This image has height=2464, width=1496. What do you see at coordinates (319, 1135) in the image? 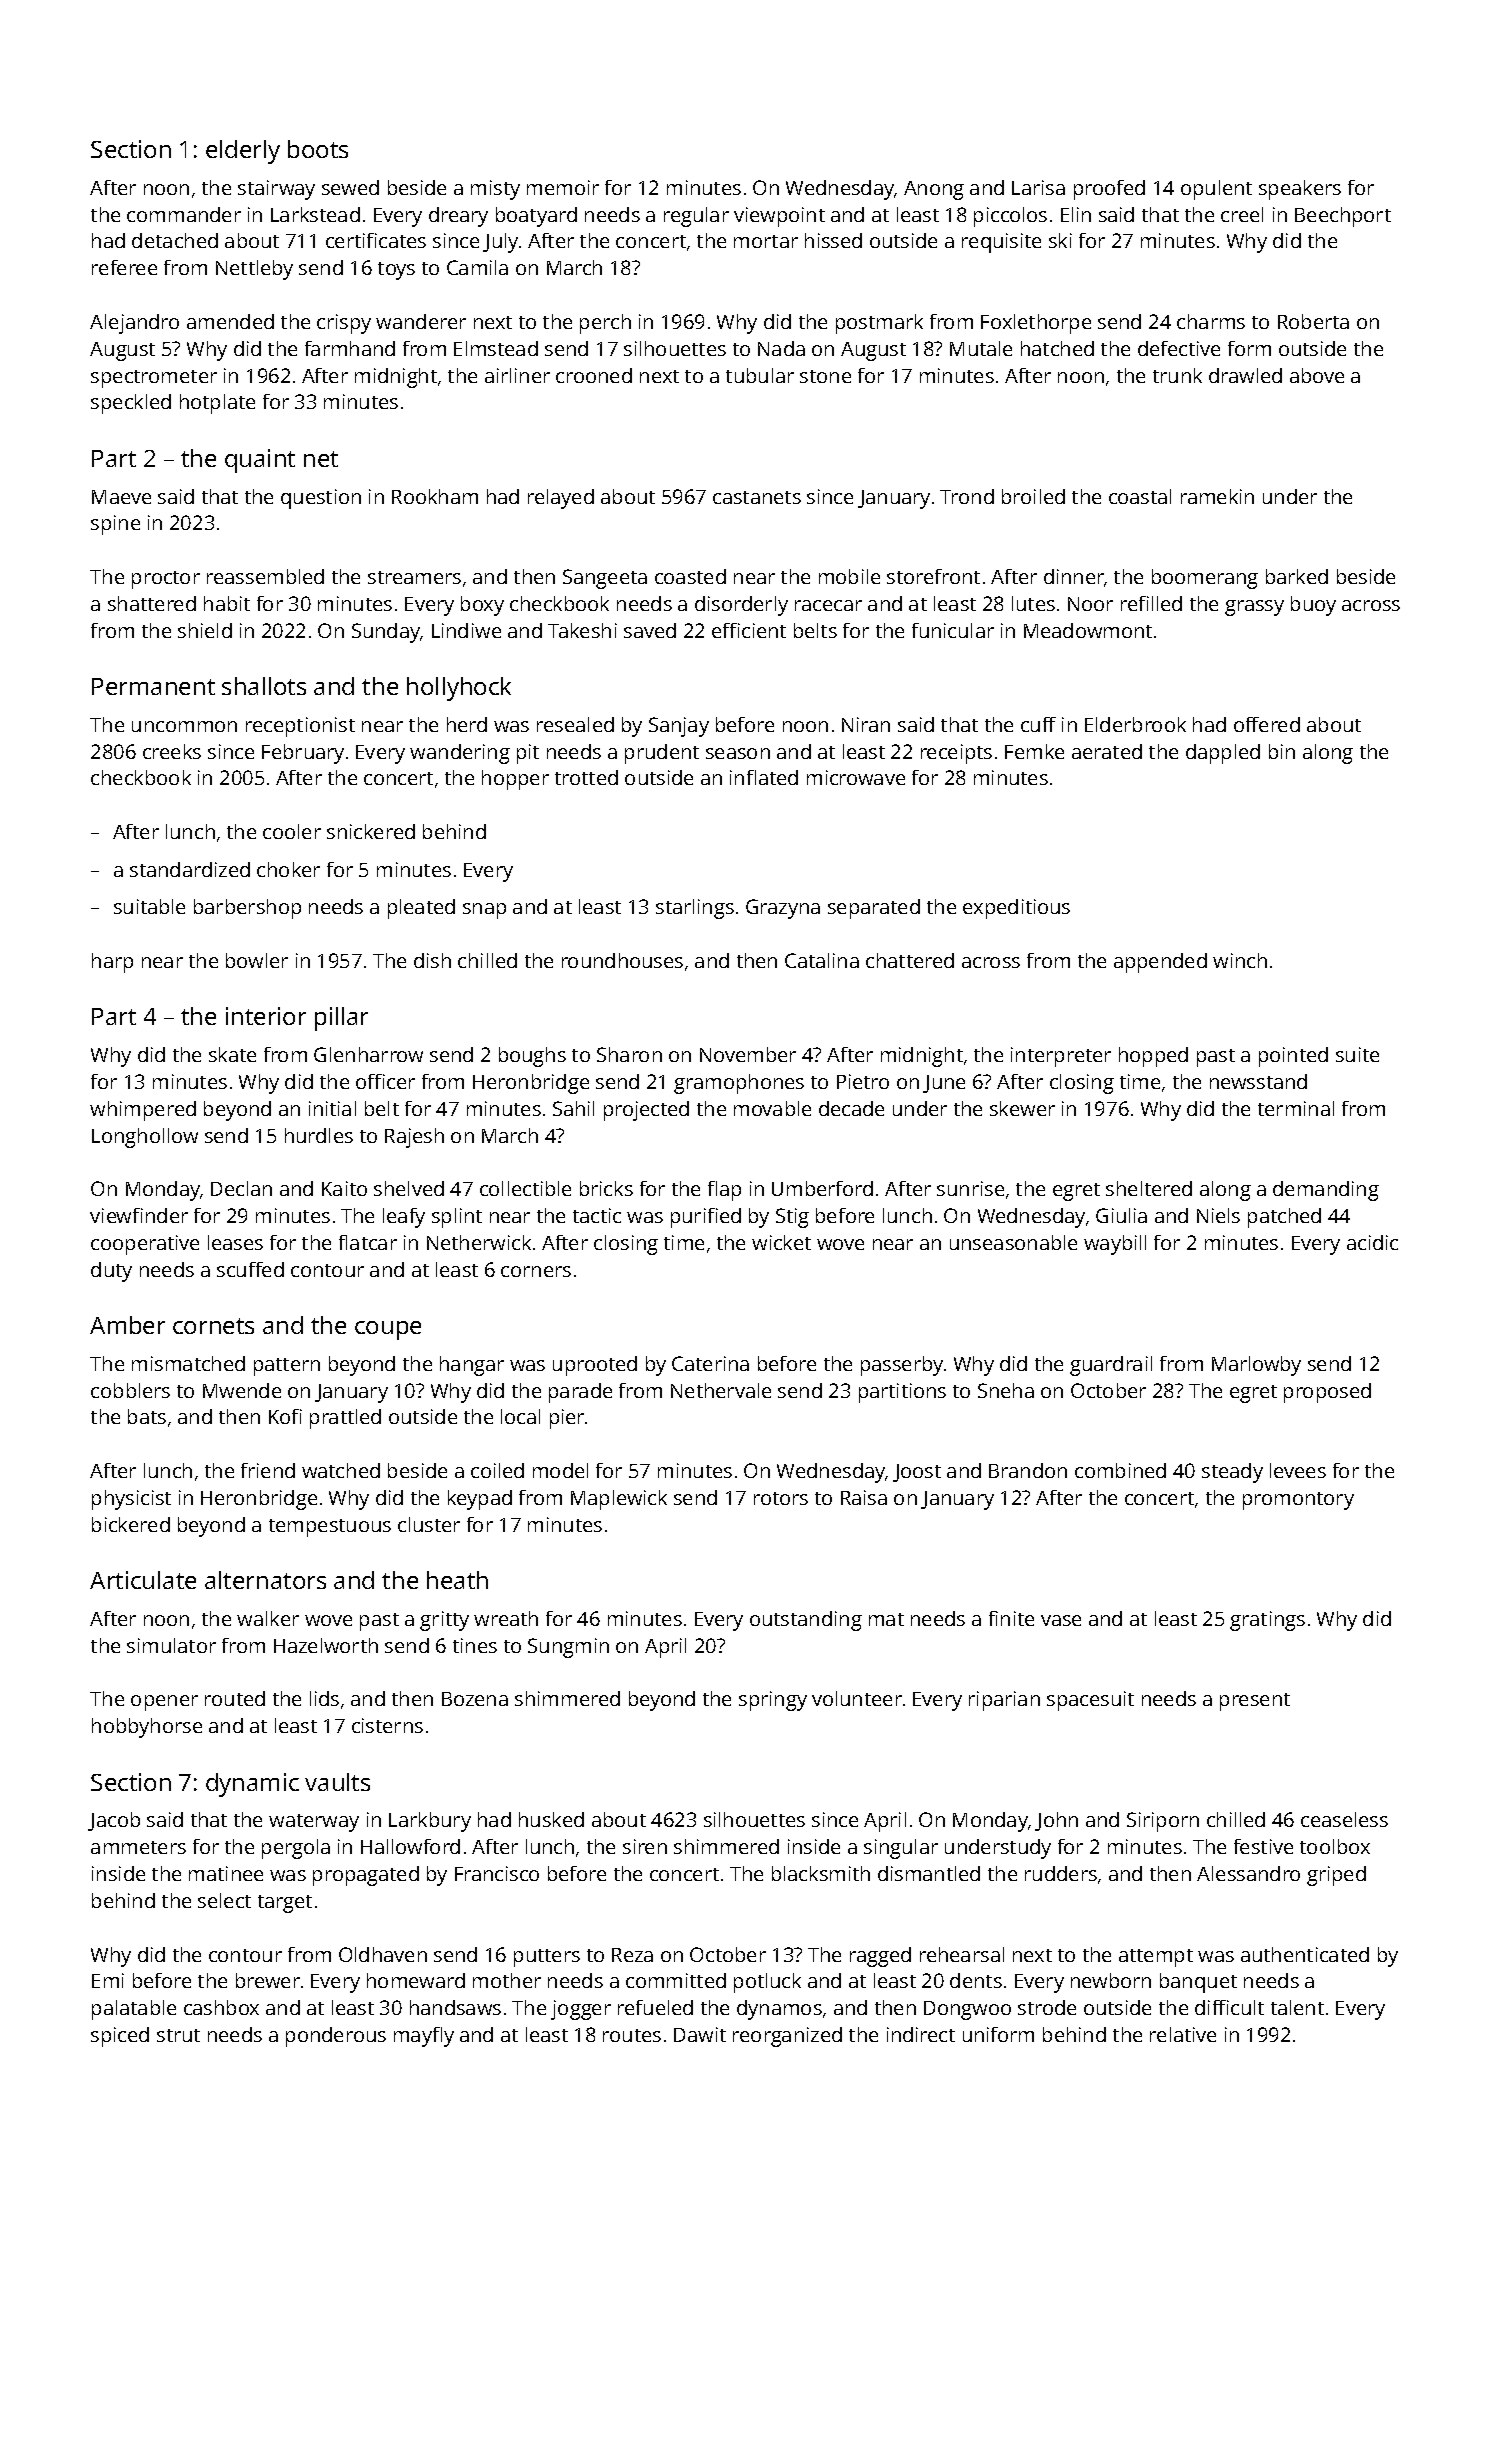
I see `hurdles` at bounding box center [319, 1135].
